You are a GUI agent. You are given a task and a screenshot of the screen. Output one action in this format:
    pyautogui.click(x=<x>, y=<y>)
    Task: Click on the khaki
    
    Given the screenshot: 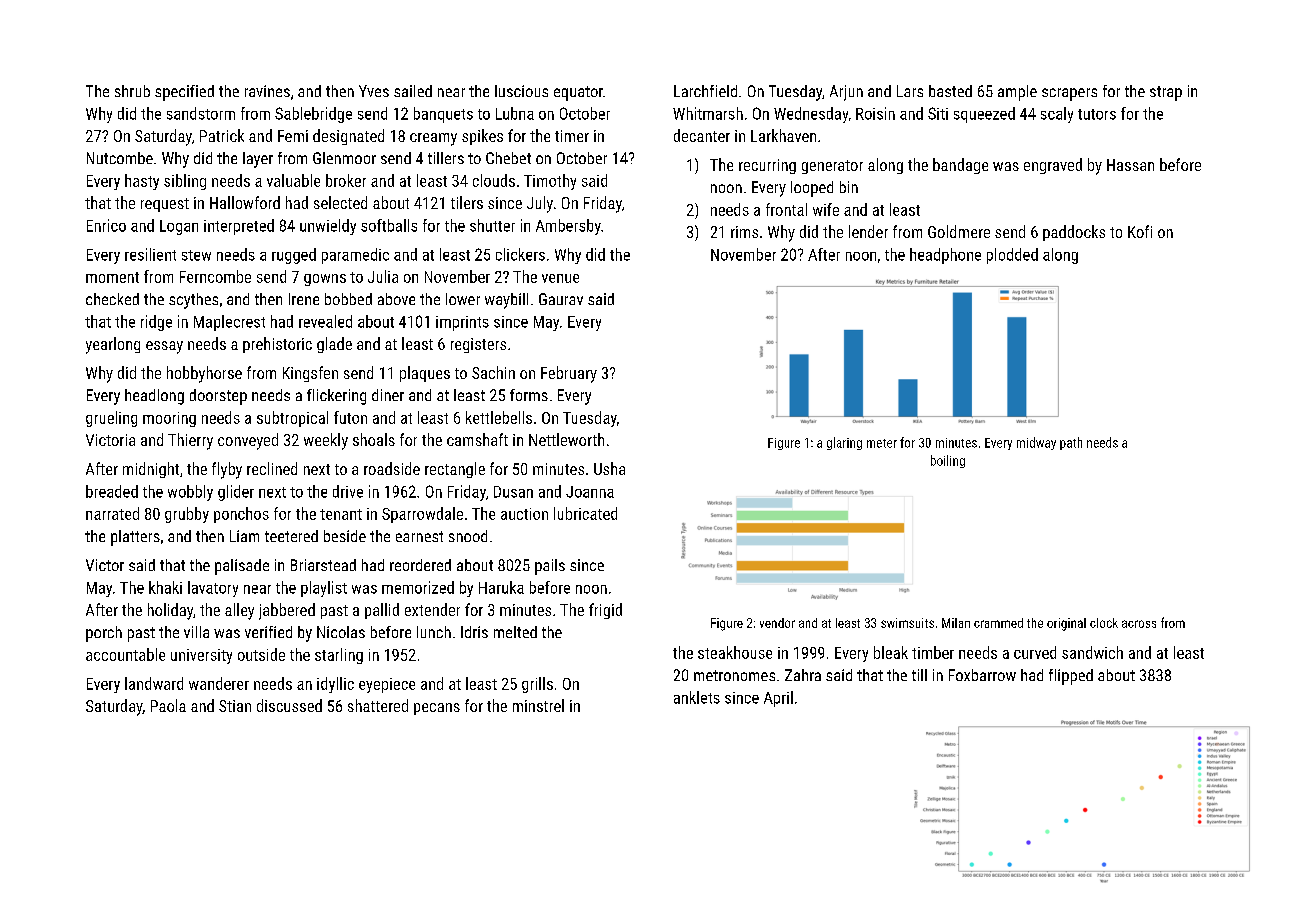 What is the action you would take?
    pyautogui.click(x=165, y=587)
